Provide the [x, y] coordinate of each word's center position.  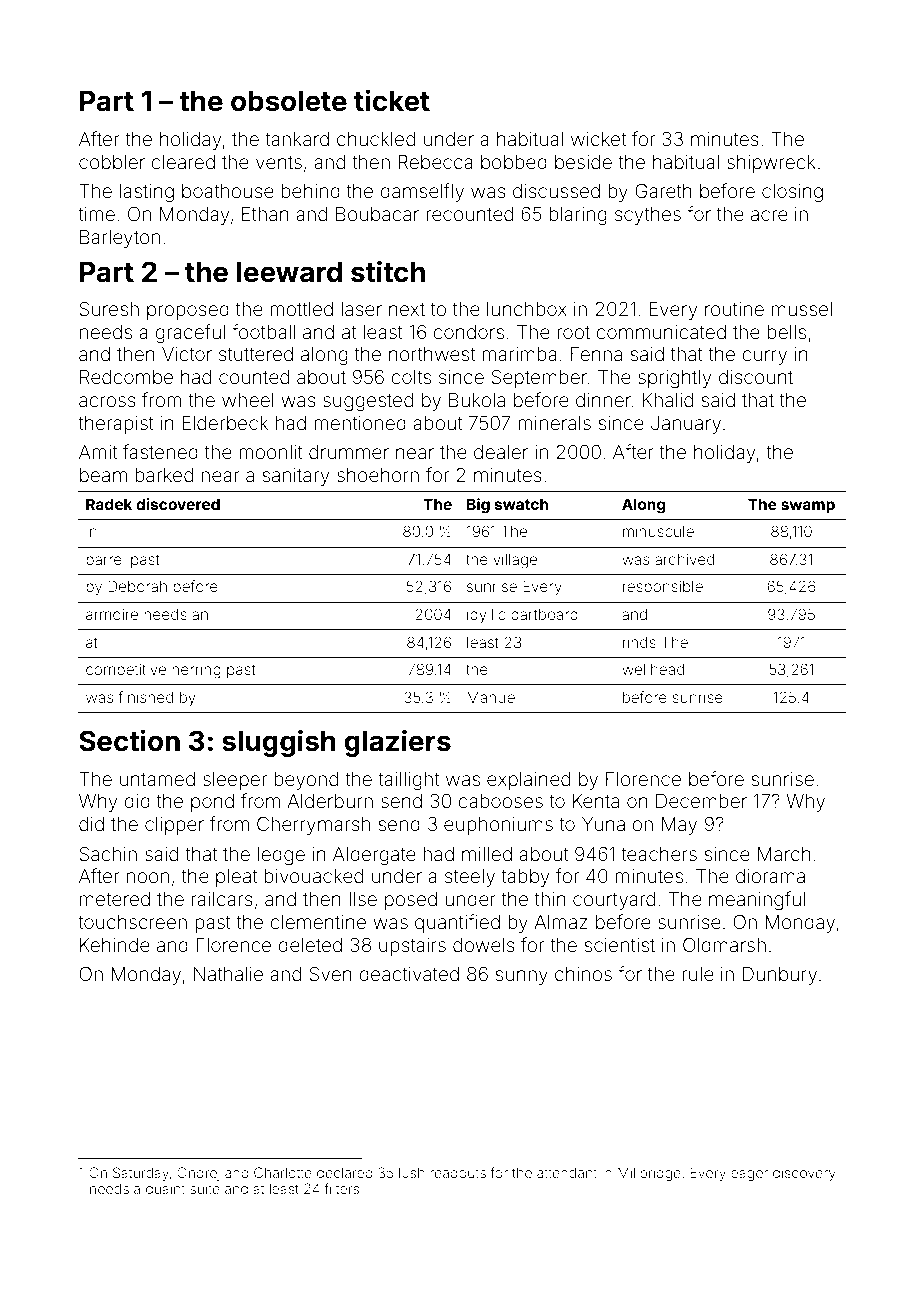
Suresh [109, 308]
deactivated [409, 974]
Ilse [363, 899]
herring [196, 671]
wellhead [653, 669]
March [784, 854]
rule [698, 974]
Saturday [141, 1174]
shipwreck [771, 164]
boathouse [228, 191]
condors [468, 332]
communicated [661, 332]
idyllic [486, 616]
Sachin [108, 853]
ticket [392, 100]
